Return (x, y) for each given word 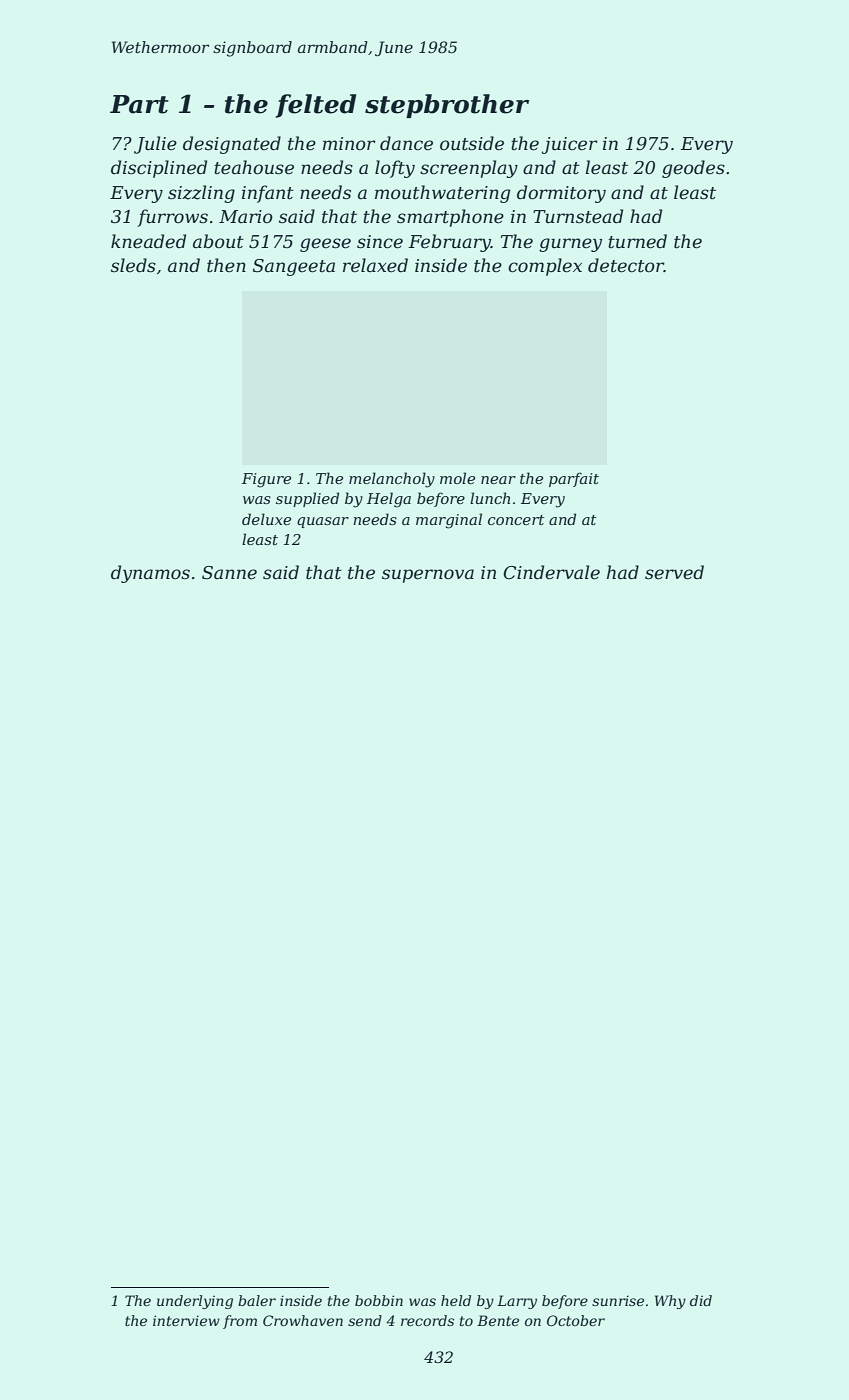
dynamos (150, 574)
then (226, 265)
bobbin (379, 1300)
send (365, 1320)
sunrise (618, 1300)
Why (670, 1302)
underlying (195, 1302)
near (498, 480)
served (674, 572)
